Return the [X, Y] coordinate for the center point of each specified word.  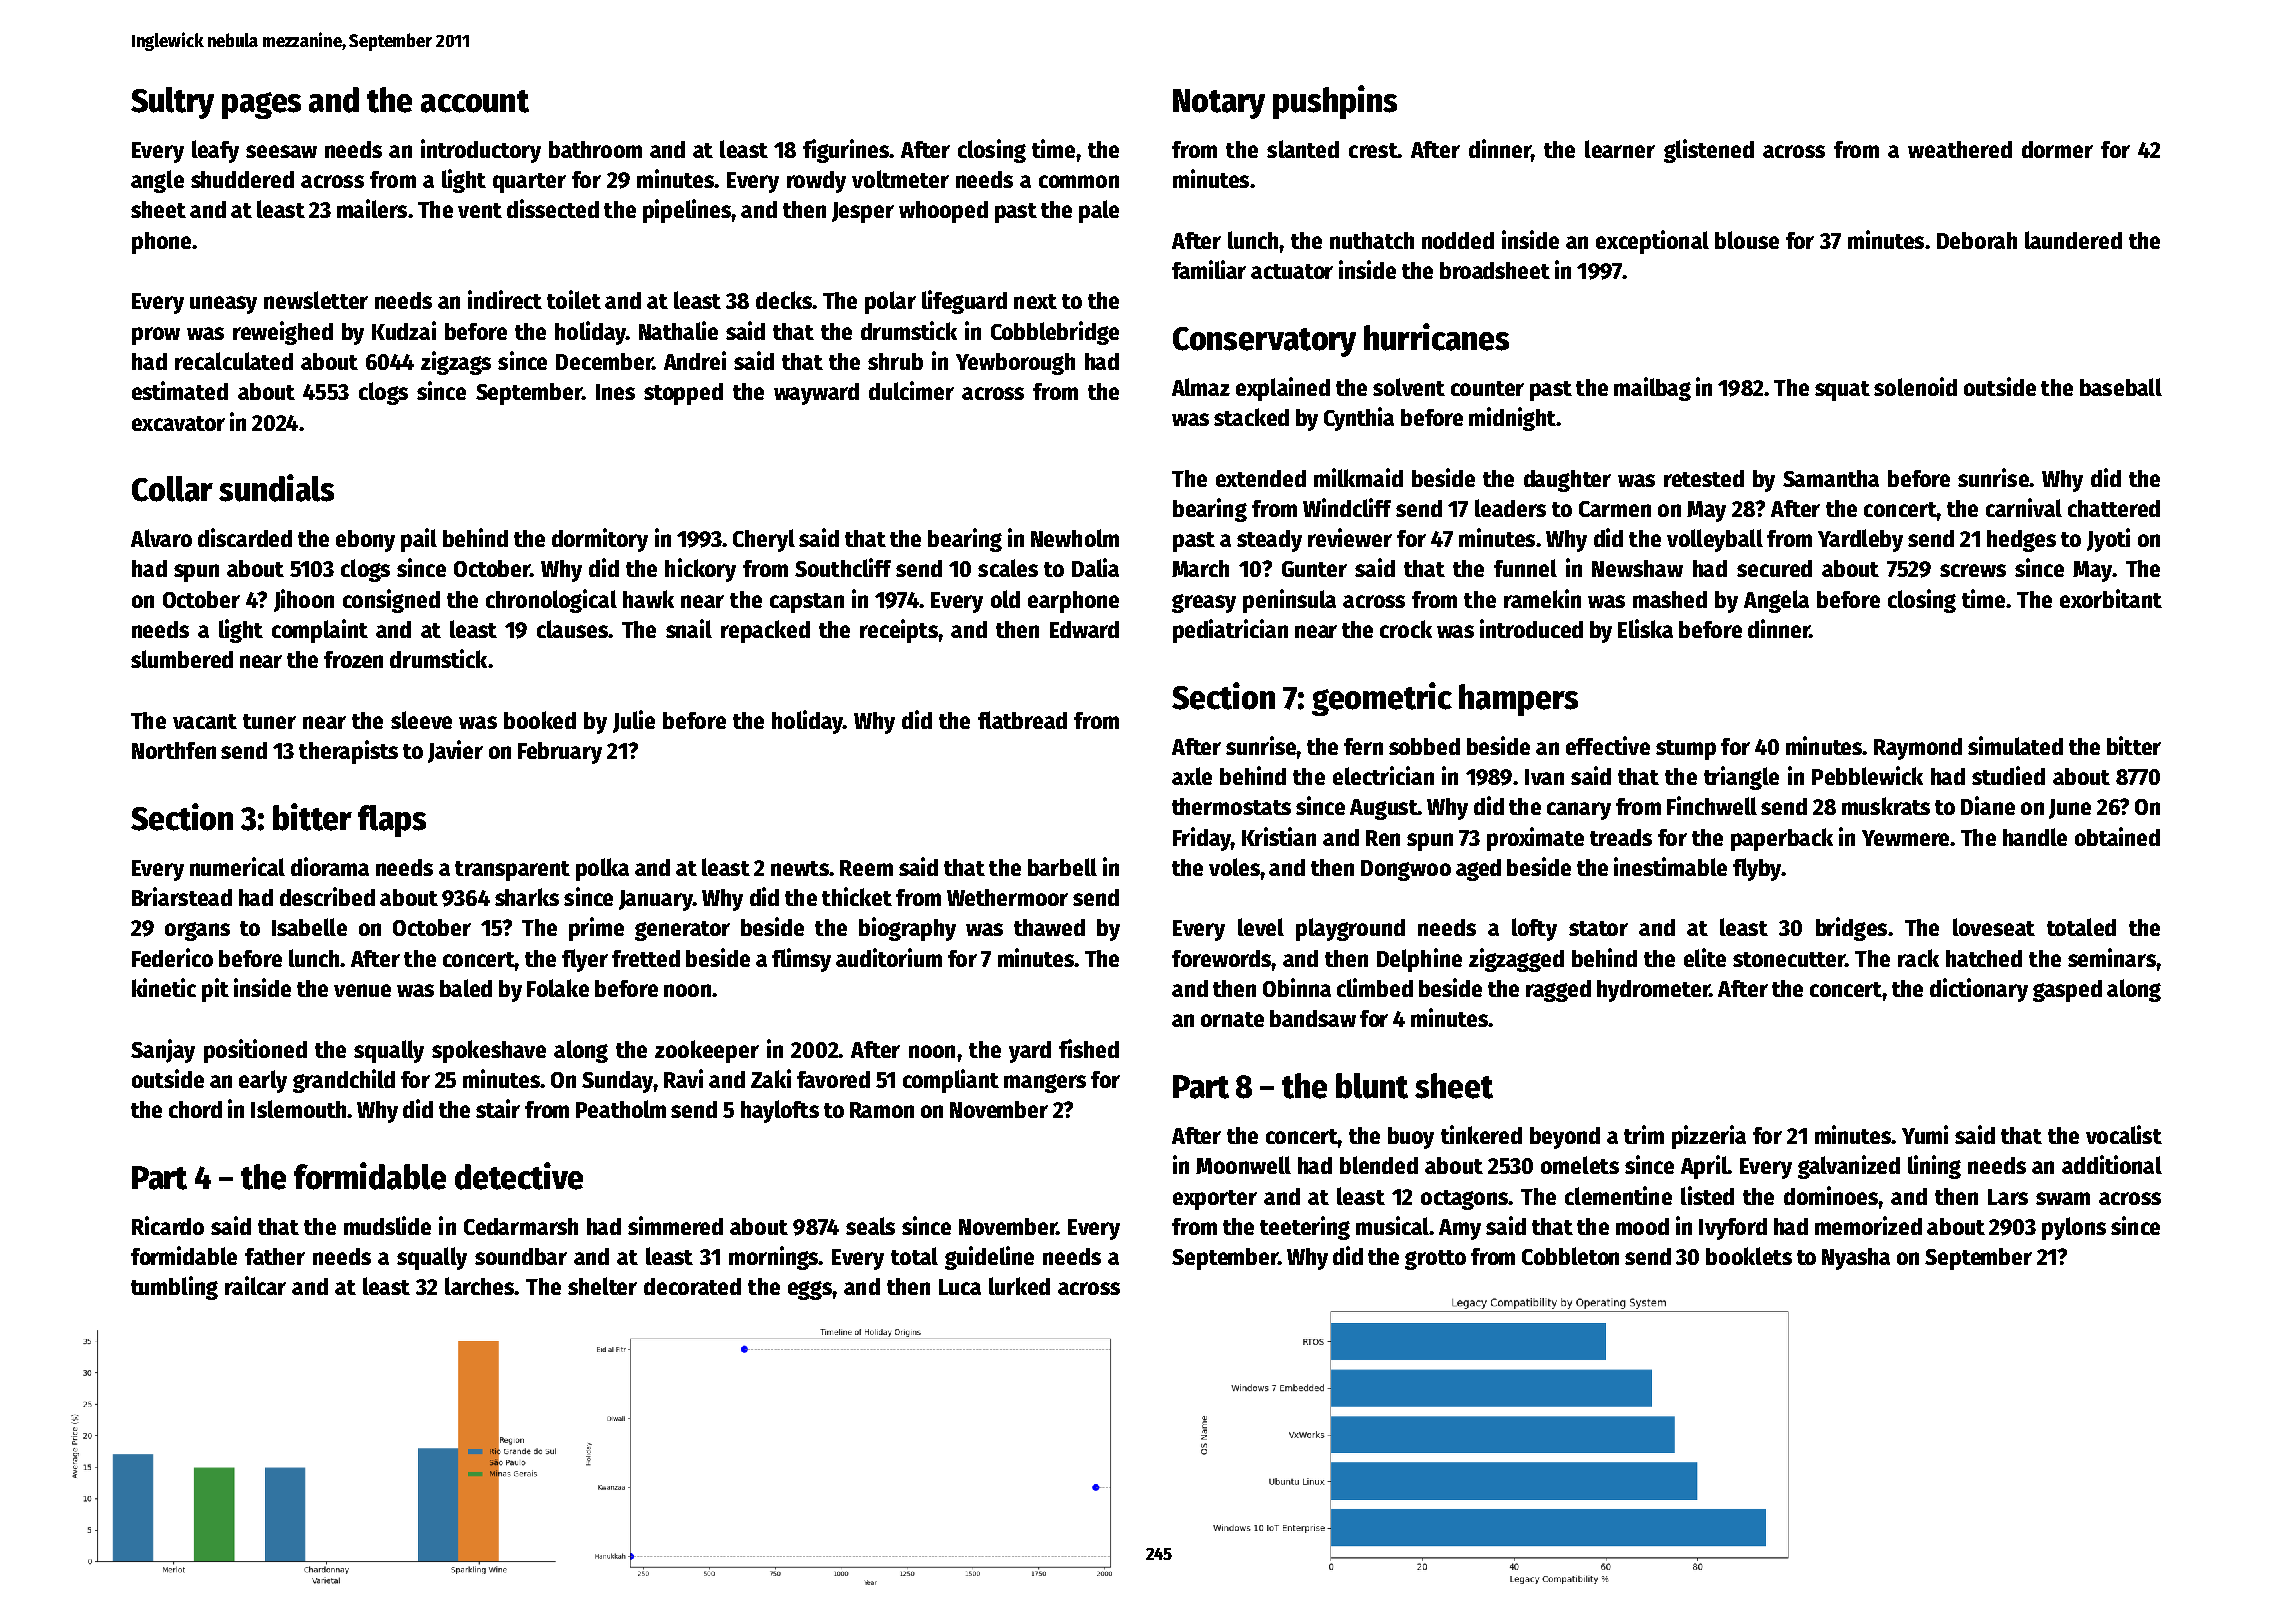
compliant [951, 1081]
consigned [391, 601]
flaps [392, 821]
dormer [2057, 149]
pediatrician [1230, 631]
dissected [553, 208]
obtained [2117, 836]
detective [519, 1176]
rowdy [816, 182]
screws [1973, 570]
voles [1235, 867]
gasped [2067, 991]
